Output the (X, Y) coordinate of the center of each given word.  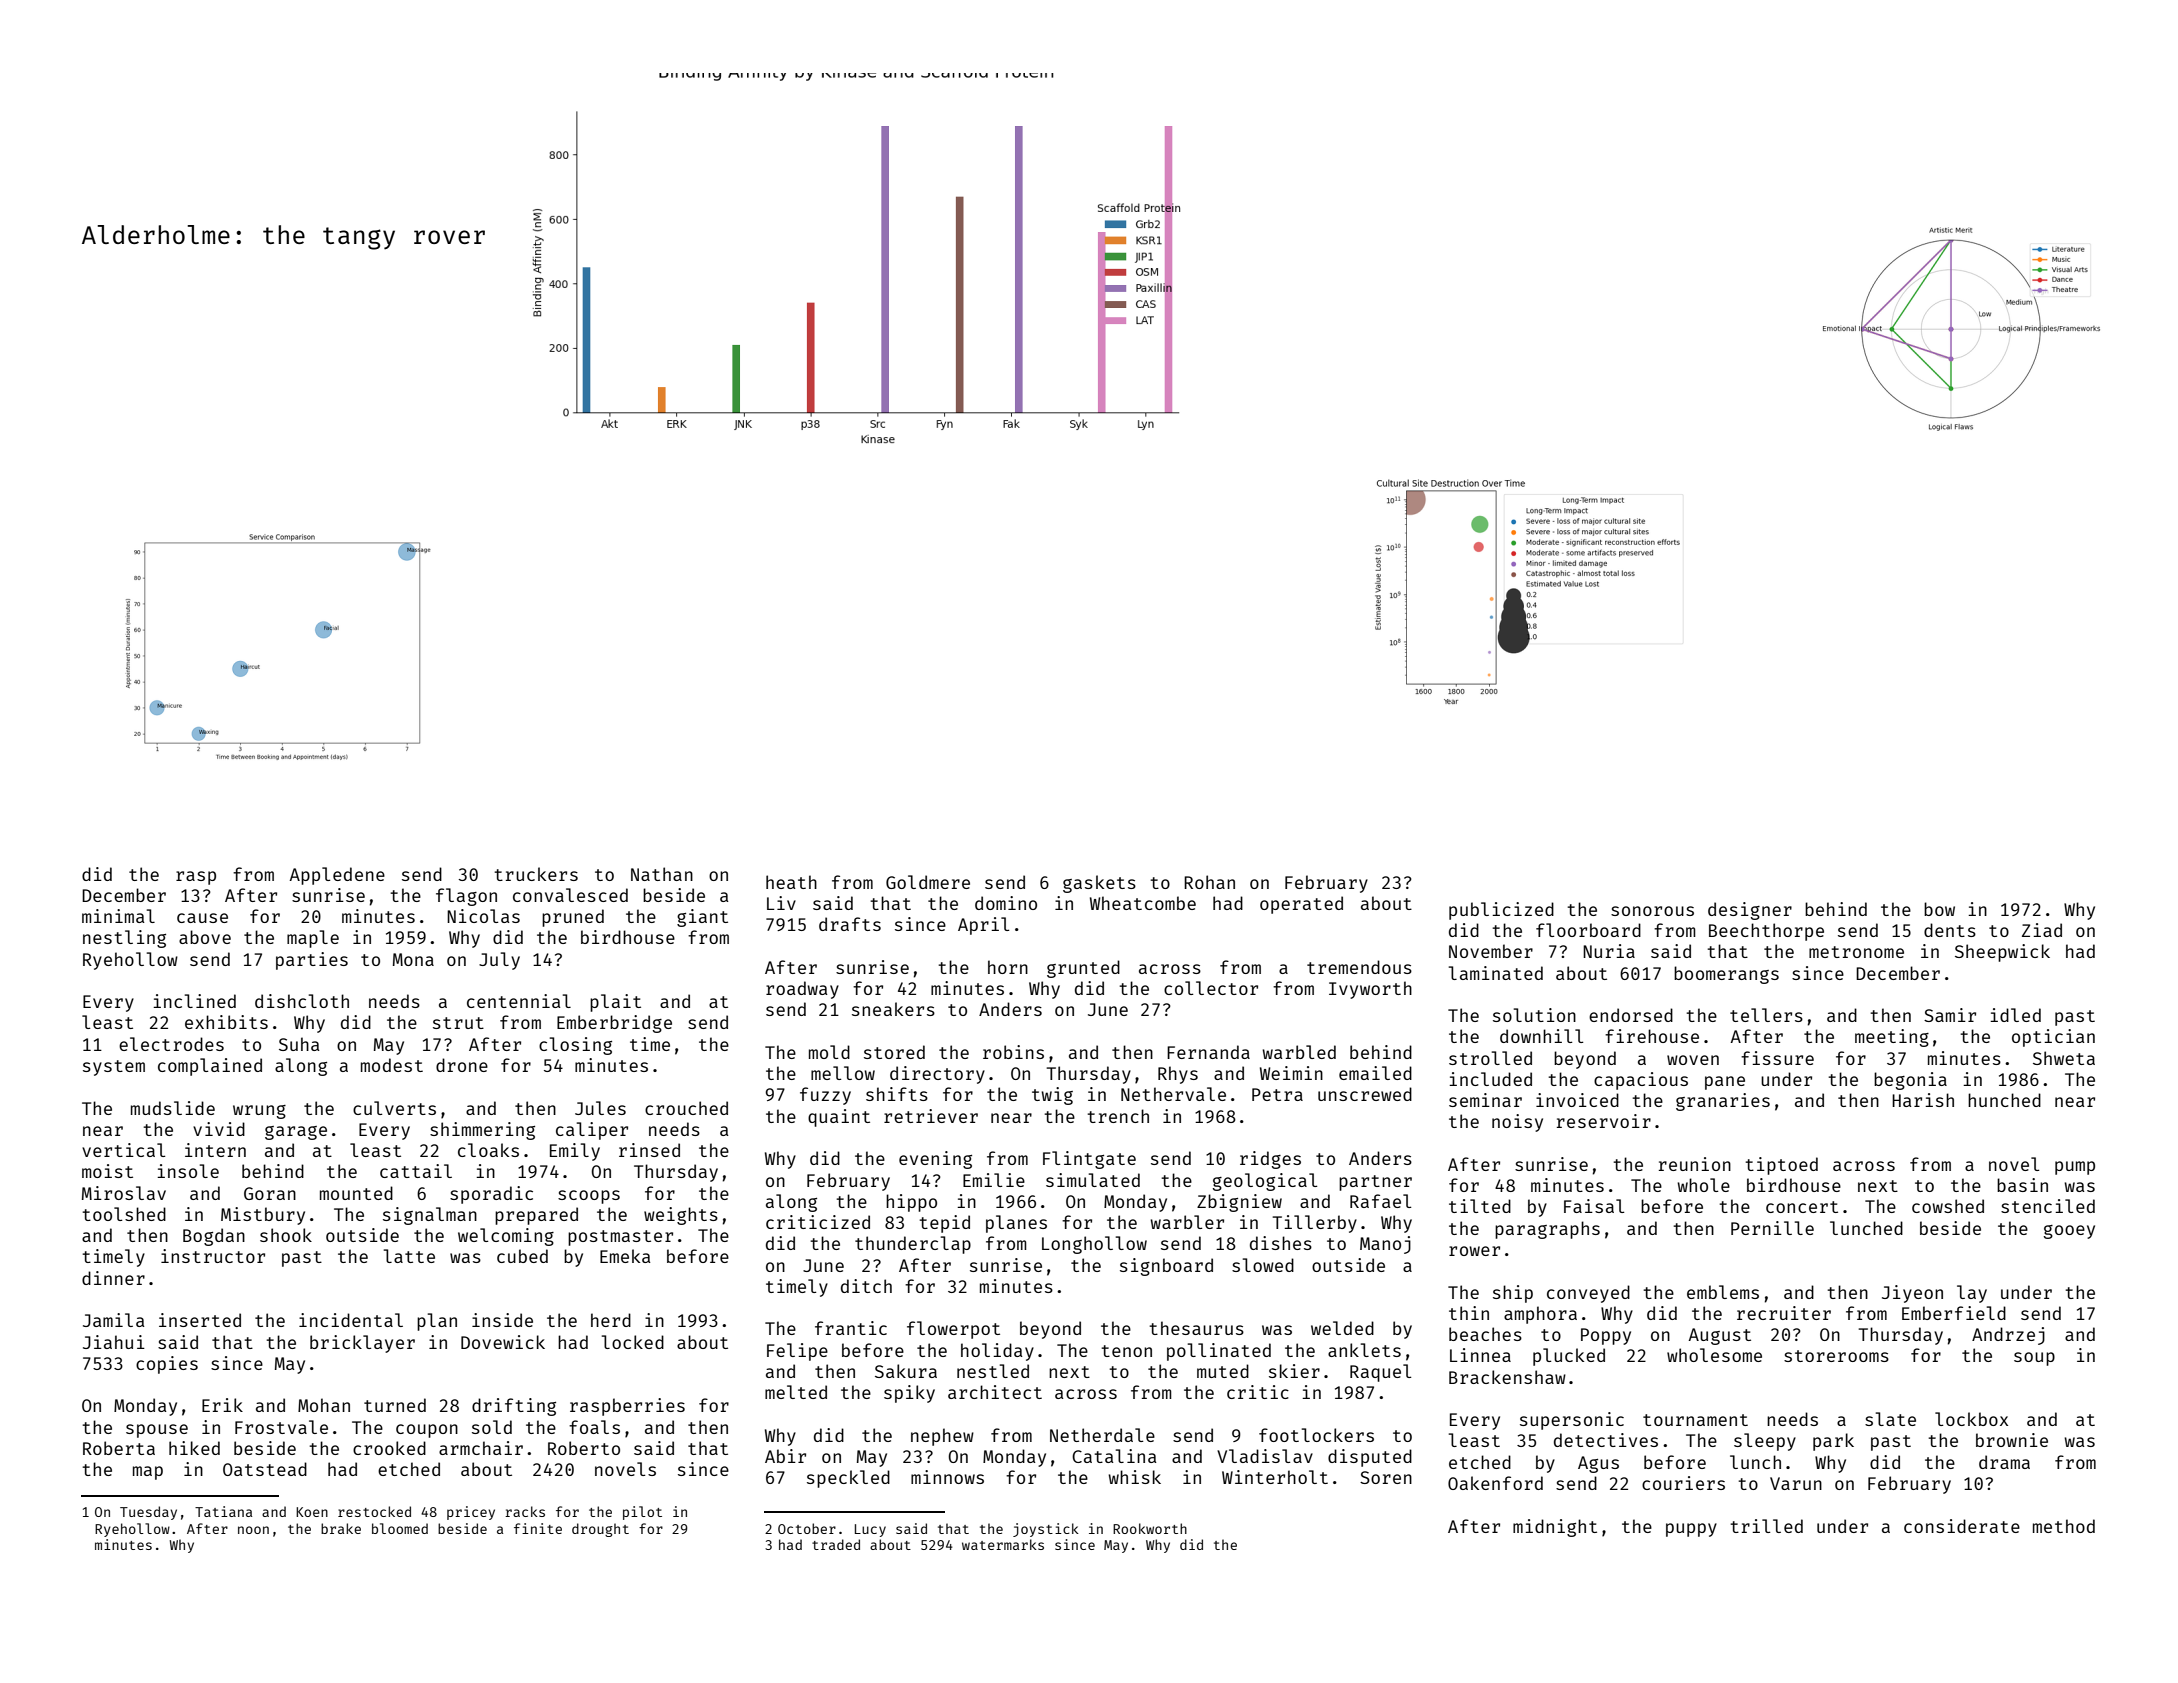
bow (1939, 909)
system (114, 1068)
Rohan (1209, 882)
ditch (866, 1286)
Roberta (119, 1448)
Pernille (1772, 1228)
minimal (118, 916)
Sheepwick (2002, 953)
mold (829, 1052)
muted (1223, 1371)
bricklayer (362, 1344)
